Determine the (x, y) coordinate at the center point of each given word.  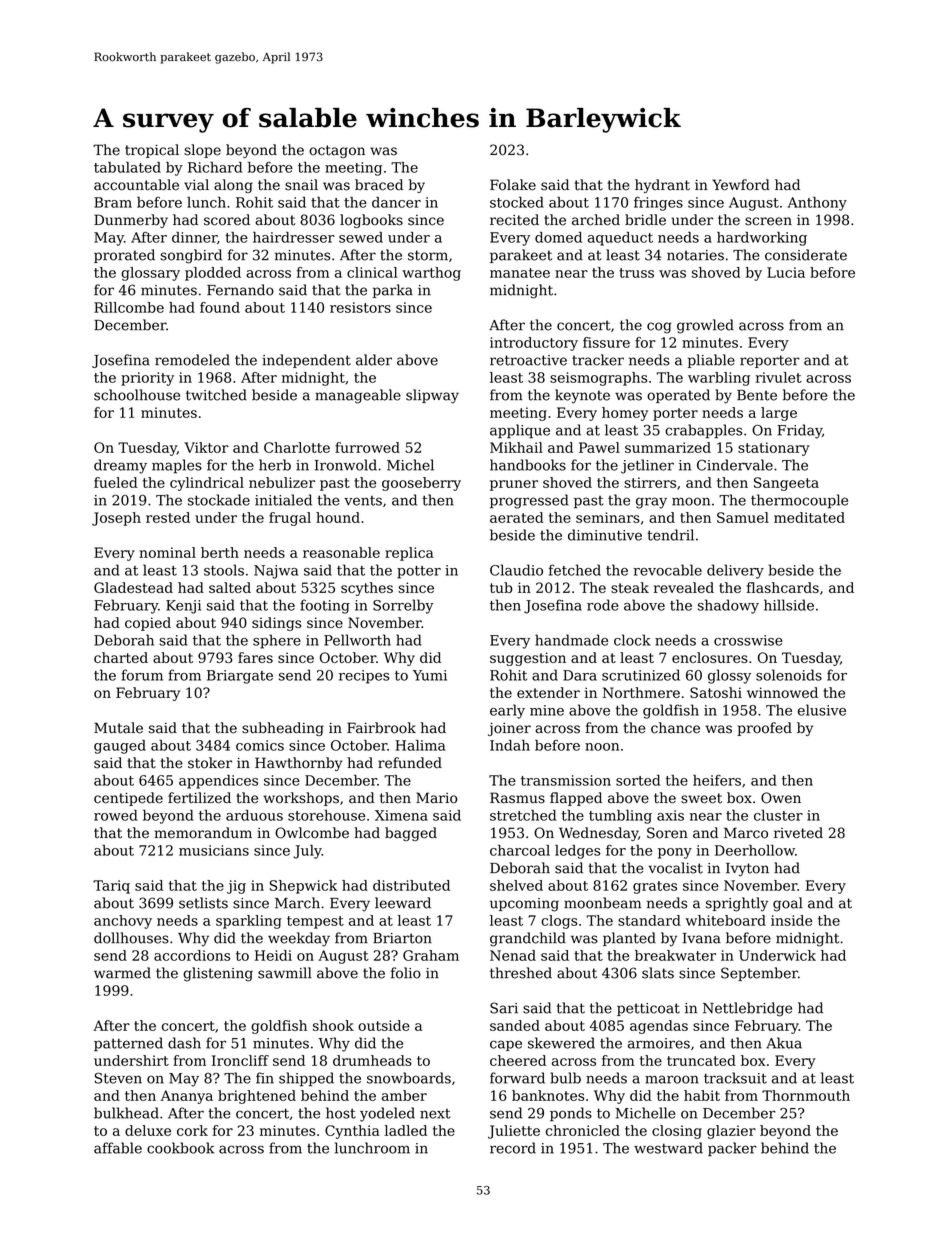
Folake (513, 185)
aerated (517, 517)
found (220, 307)
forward (517, 1078)
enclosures (710, 657)
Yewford (741, 185)
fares (255, 657)
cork (192, 1130)
